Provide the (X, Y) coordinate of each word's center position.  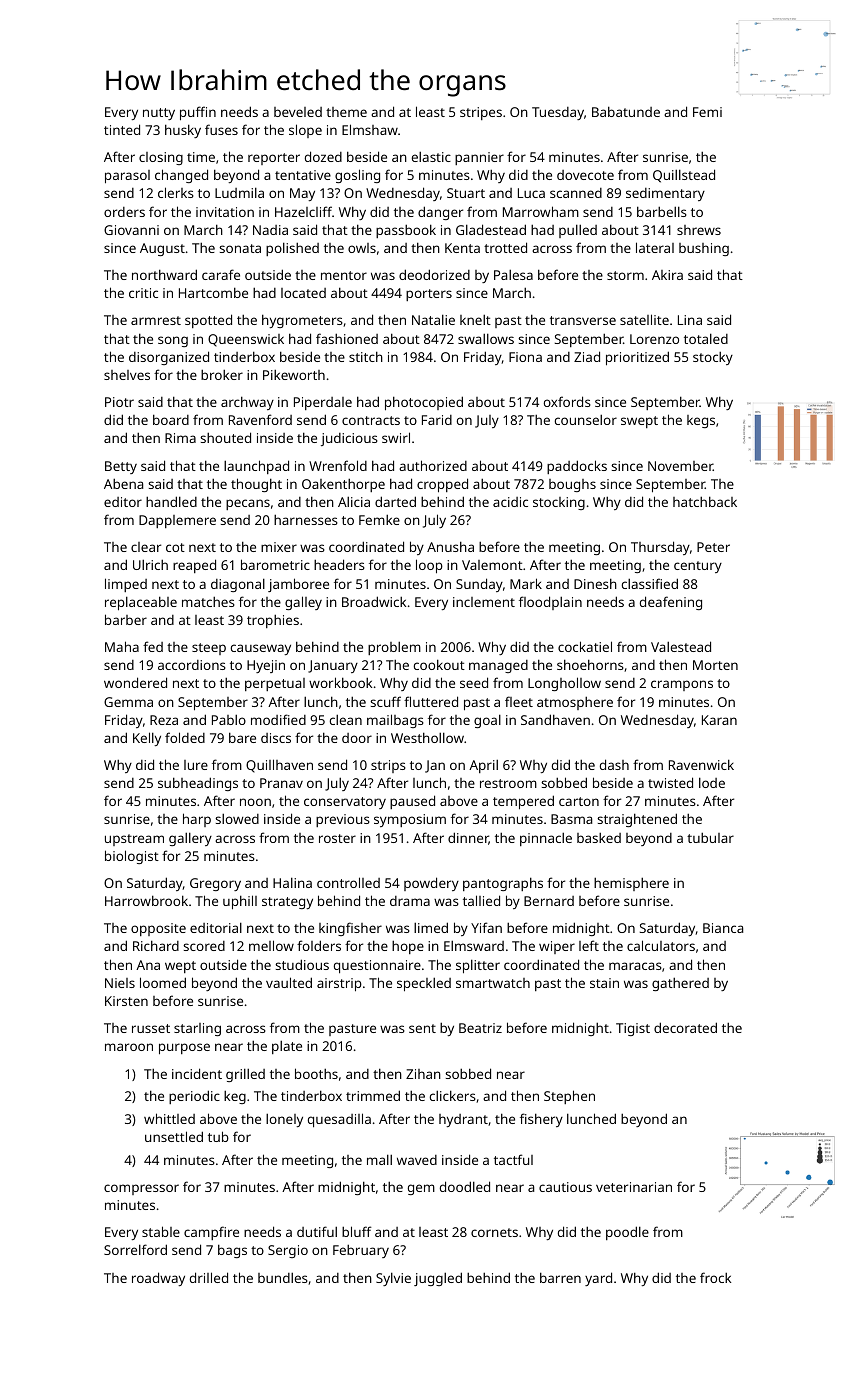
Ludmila (239, 192)
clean (346, 719)
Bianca (723, 928)
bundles (283, 1277)
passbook (406, 231)
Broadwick (374, 601)
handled (171, 501)
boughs (572, 485)
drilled (209, 1277)
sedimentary (665, 194)
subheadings (198, 784)
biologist (132, 857)
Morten (715, 665)
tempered (523, 802)
